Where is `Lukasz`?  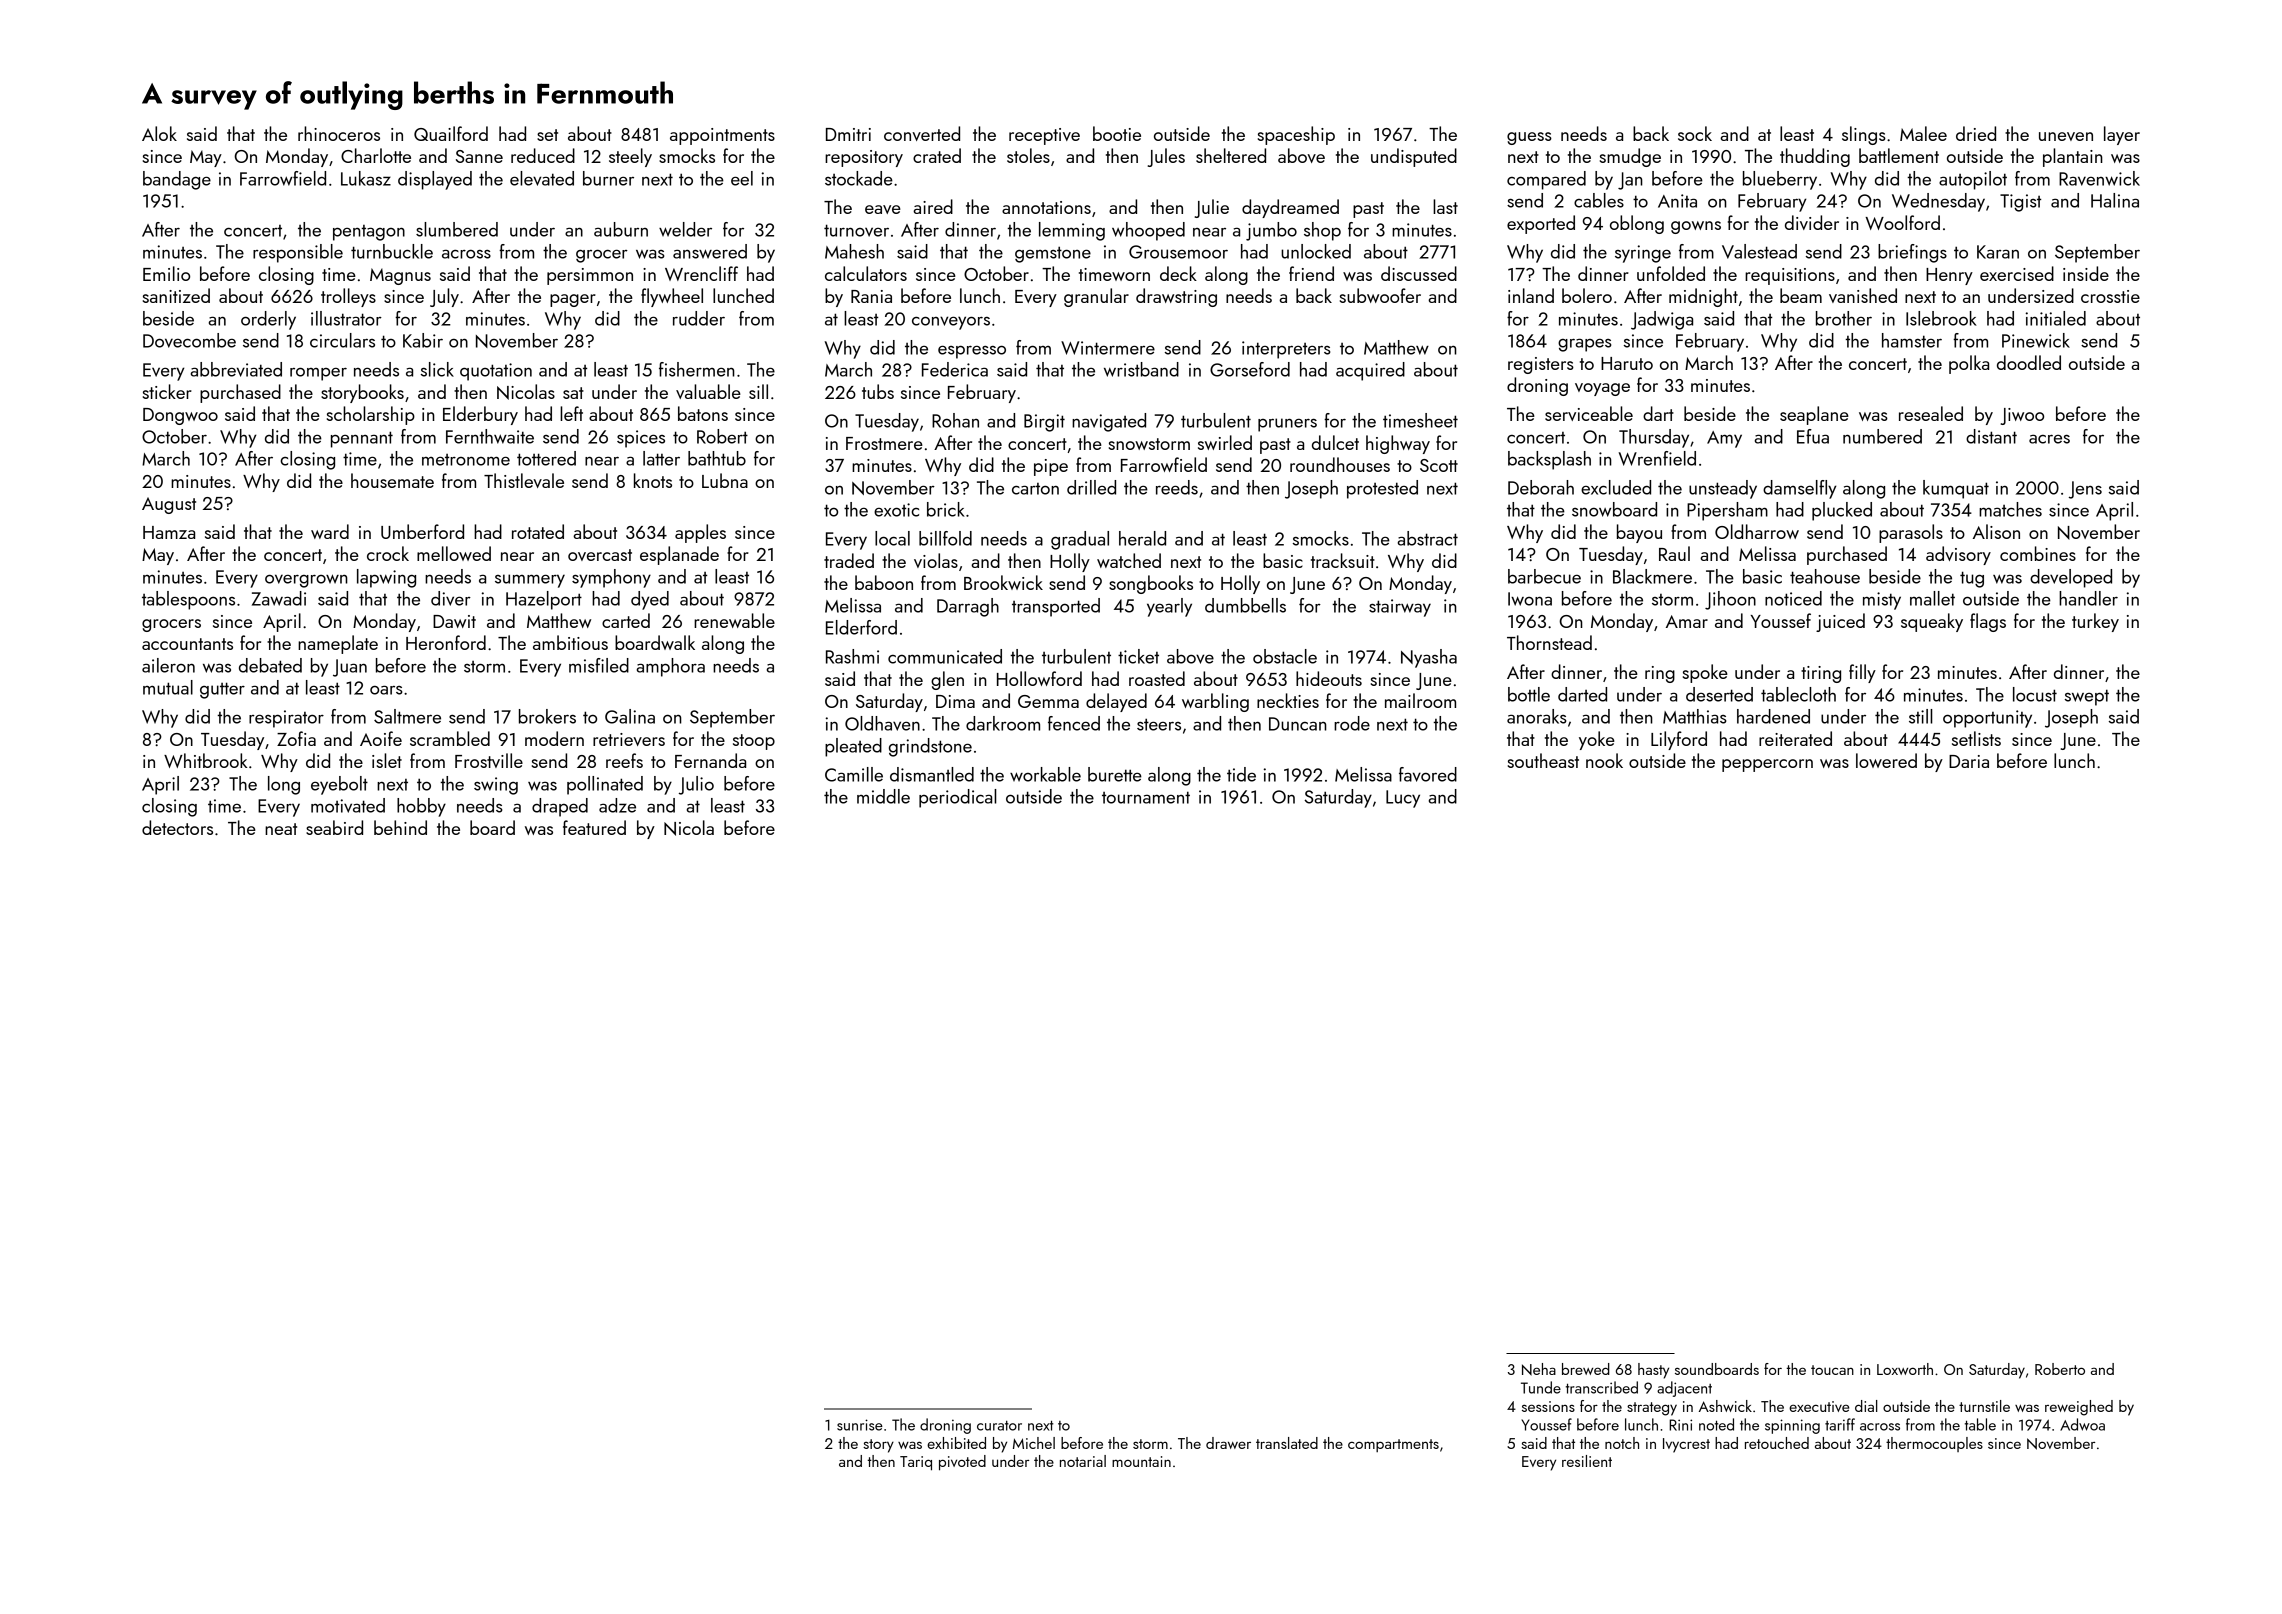
Lukasz is located at coordinates (366, 178).
